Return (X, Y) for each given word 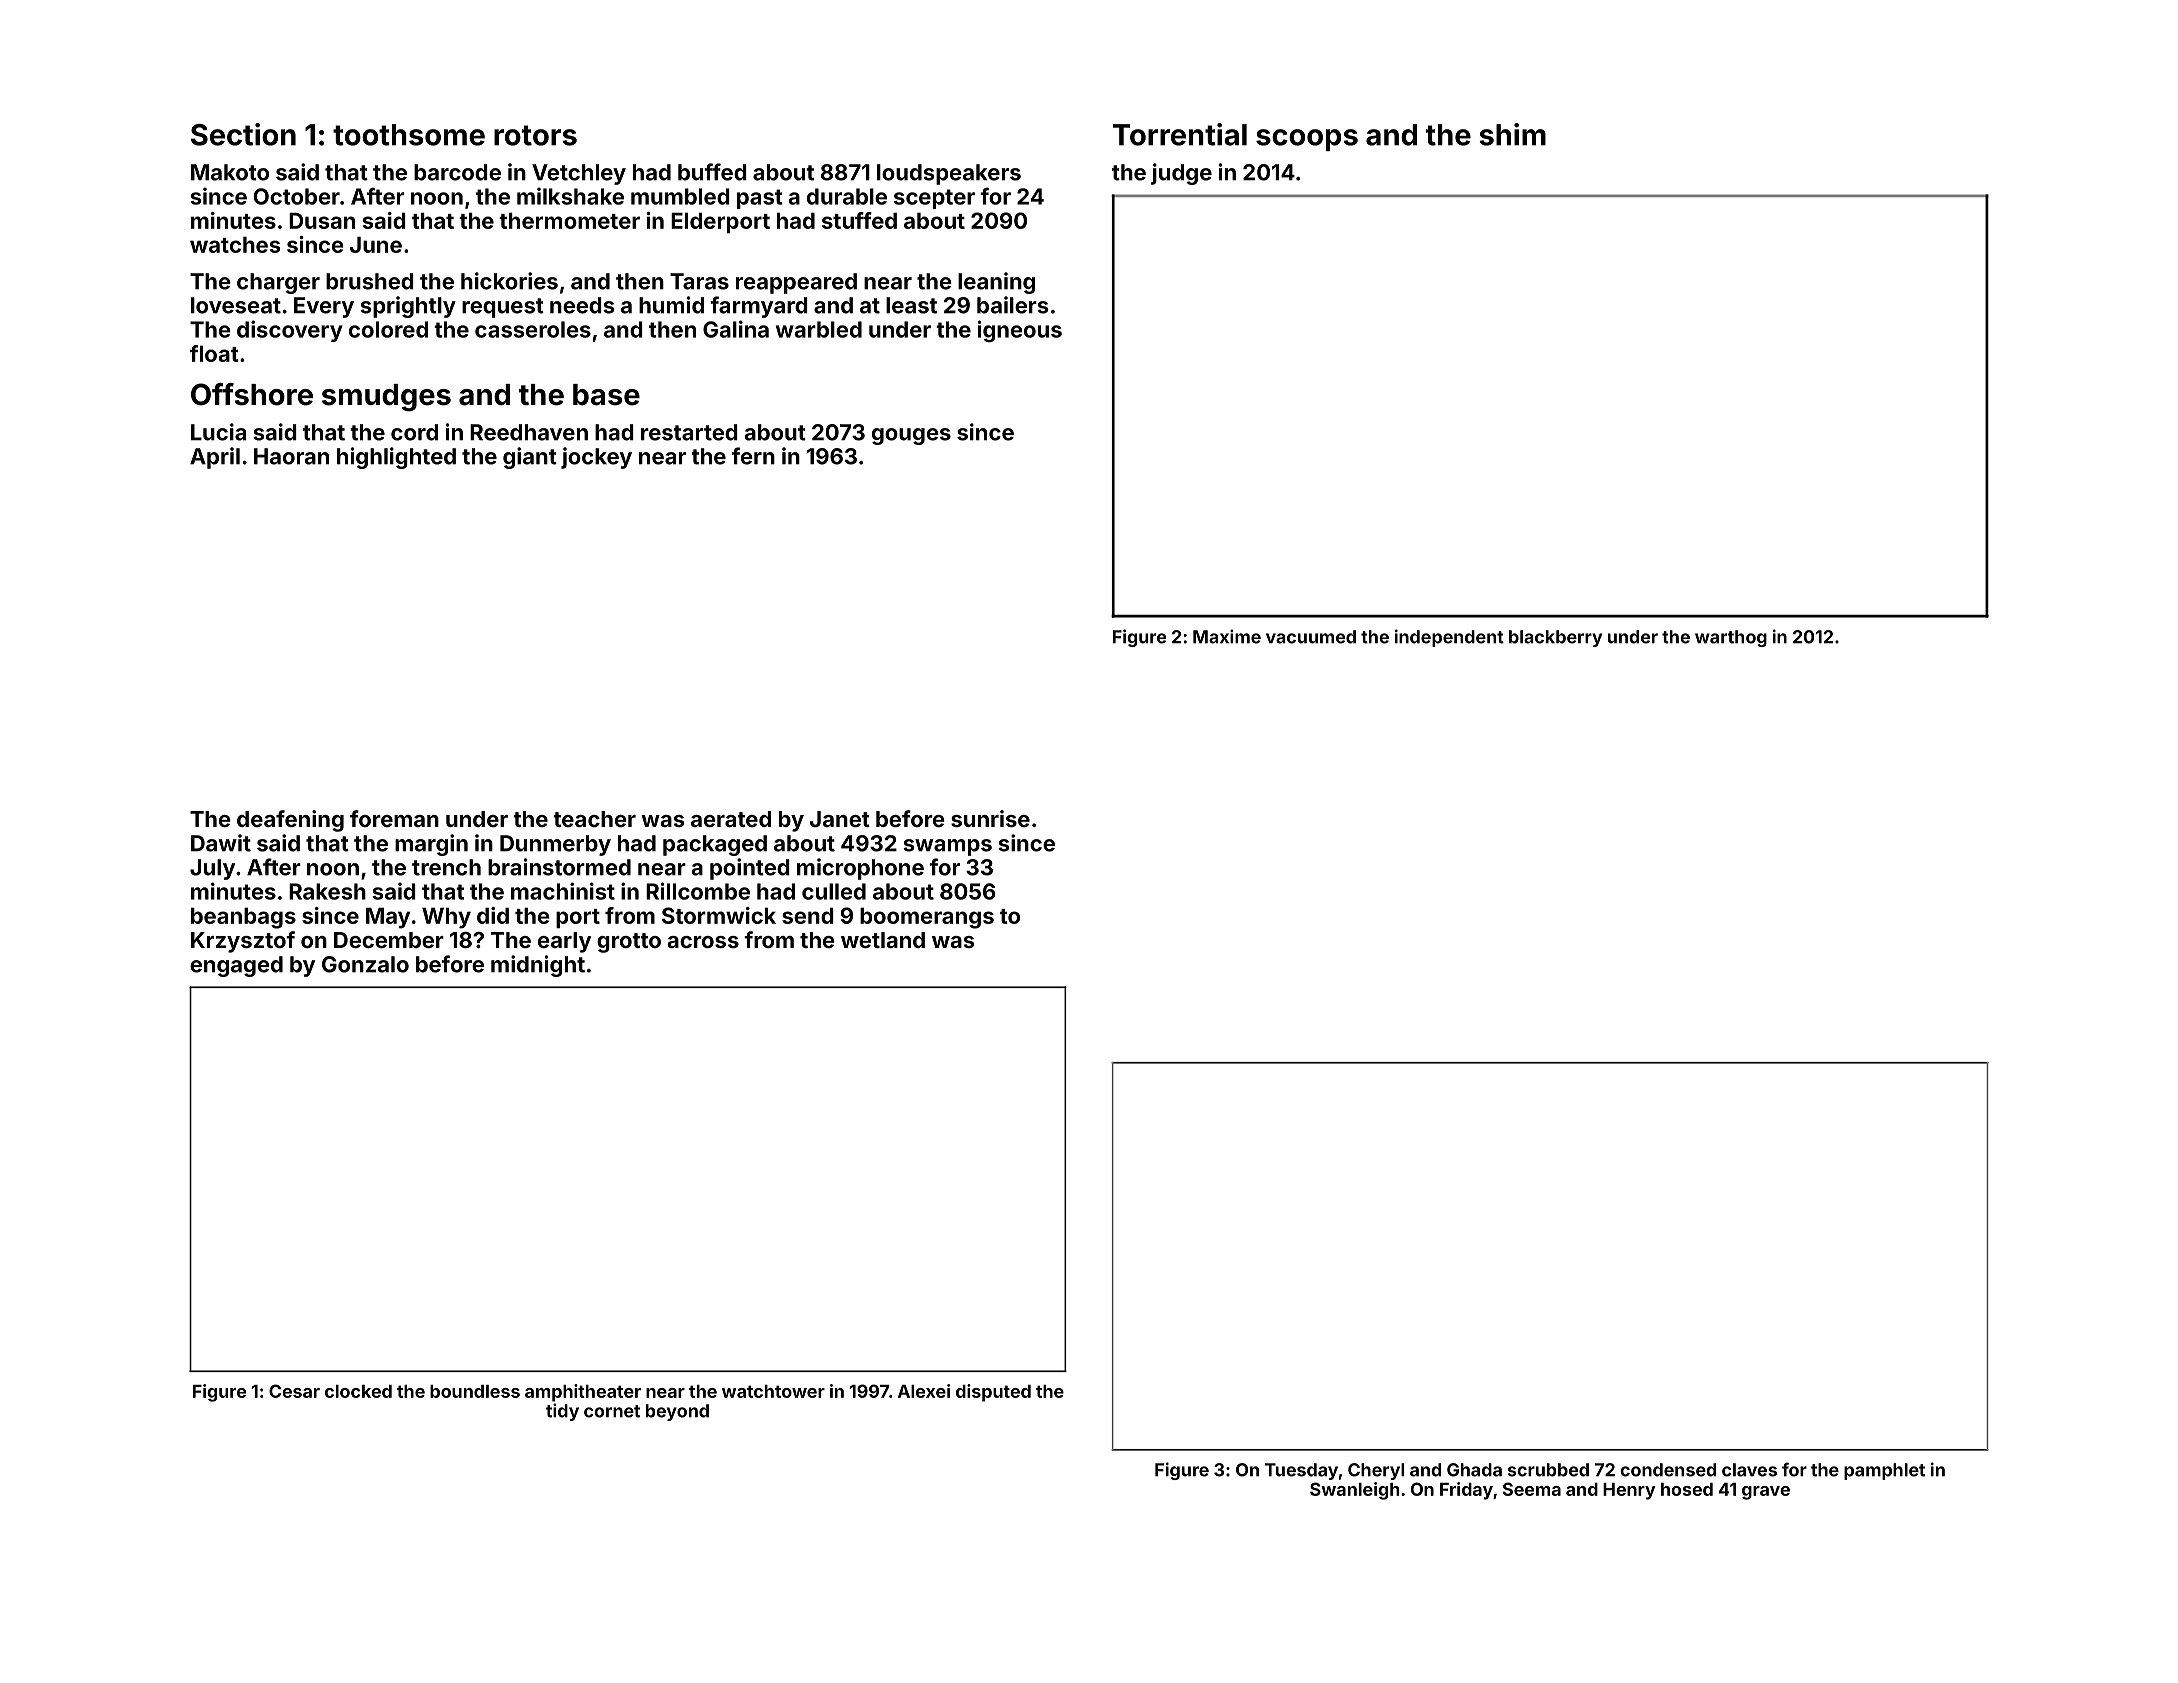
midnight (538, 966)
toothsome (409, 135)
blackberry (1555, 638)
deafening (290, 821)
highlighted (396, 458)
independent (1449, 638)
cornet (612, 1411)
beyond (677, 1412)
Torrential (1180, 134)
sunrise (990, 818)
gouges (911, 436)
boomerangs (927, 918)
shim (1513, 134)
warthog (1731, 638)
